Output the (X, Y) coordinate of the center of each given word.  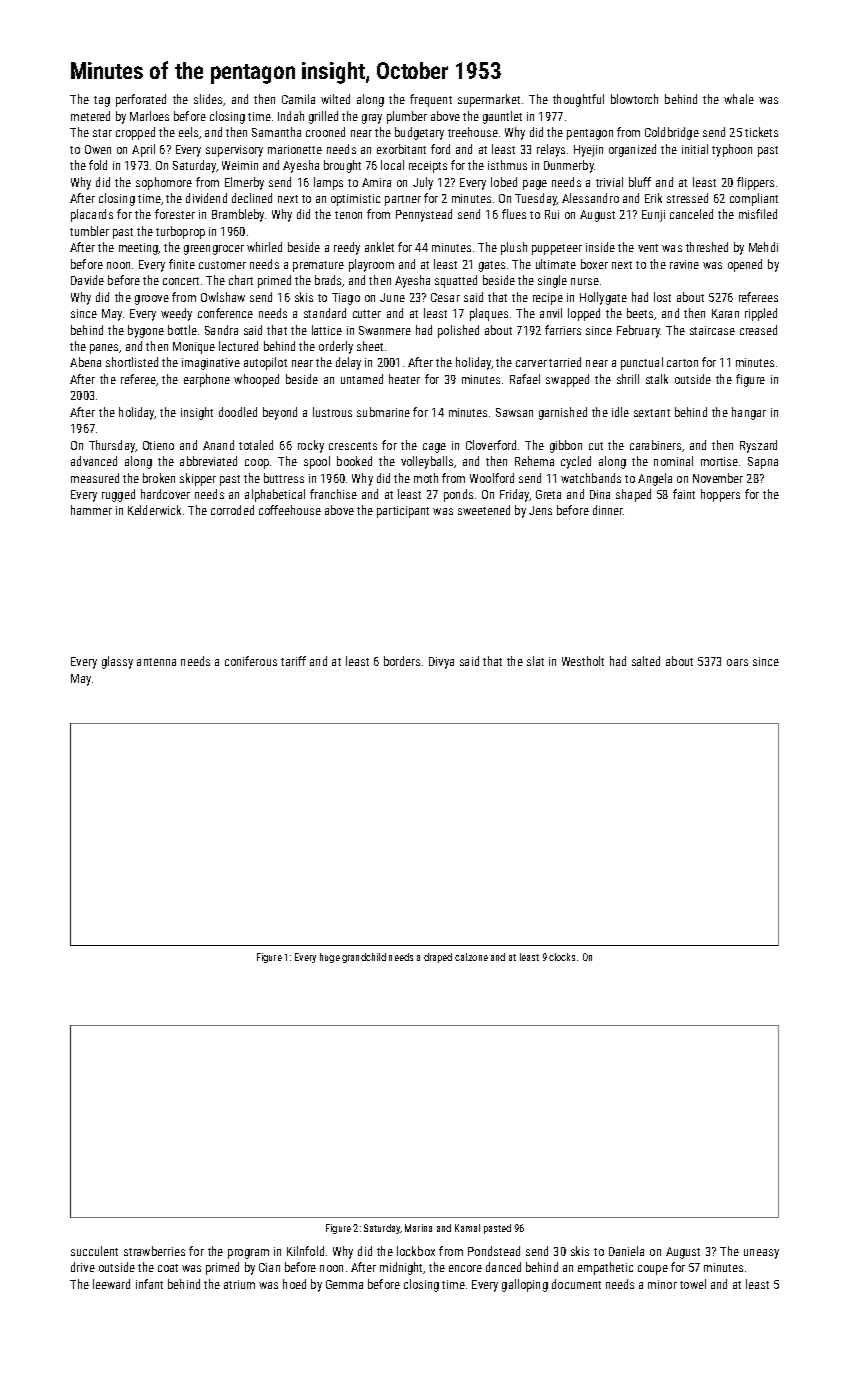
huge (330, 958)
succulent (94, 1251)
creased (758, 330)
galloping (525, 1285)
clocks (562, 957)
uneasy (761, 1254)
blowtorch (634, 99)
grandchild (364, 958)
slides (208, 99)
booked (354, 461)
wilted (335, 99)
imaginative (211, 364)
